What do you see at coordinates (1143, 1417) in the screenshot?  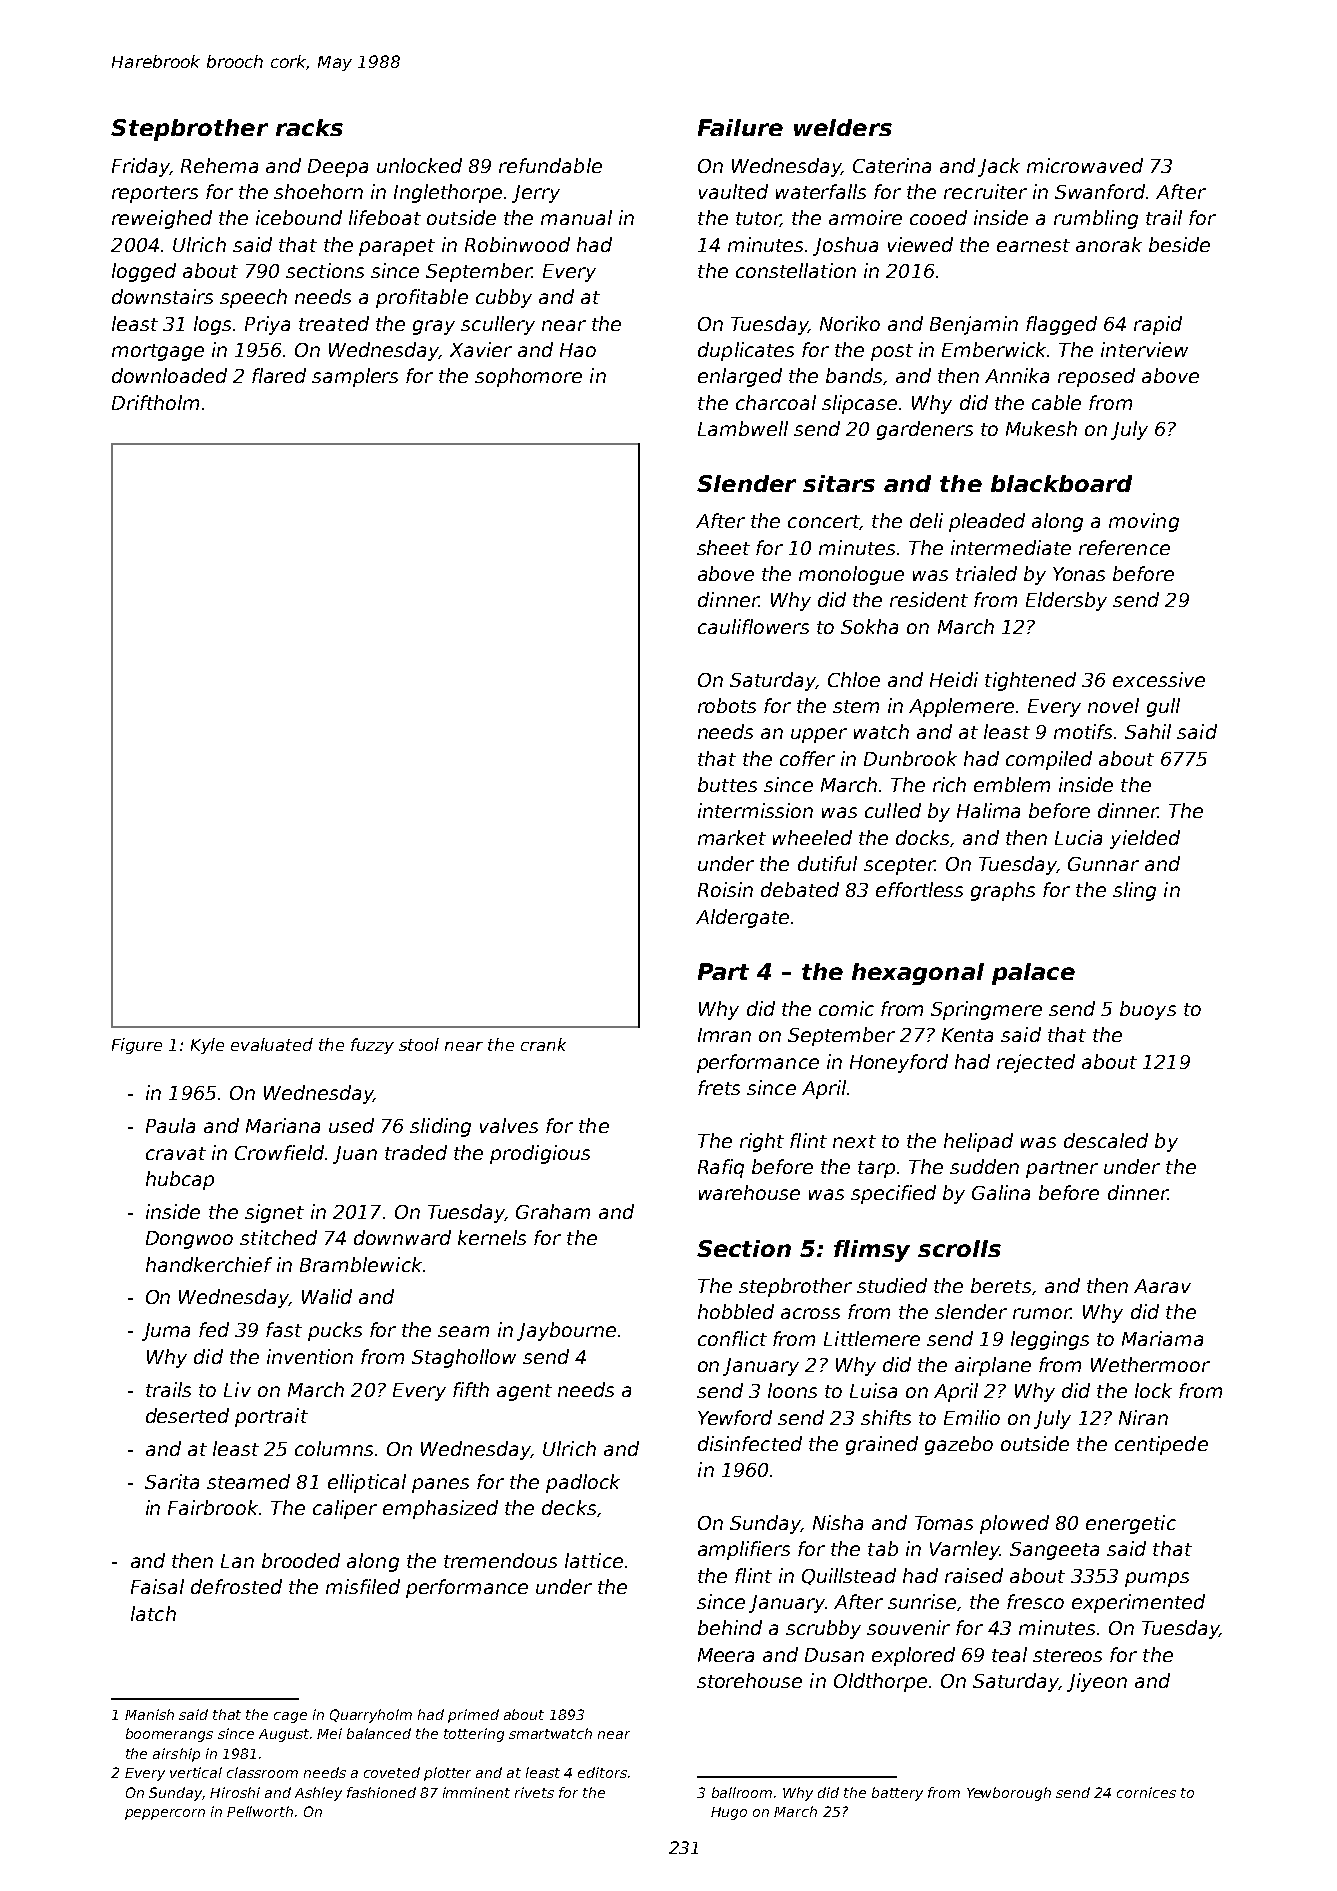 I see `Niran` at bounding box center [1143, 1417].
